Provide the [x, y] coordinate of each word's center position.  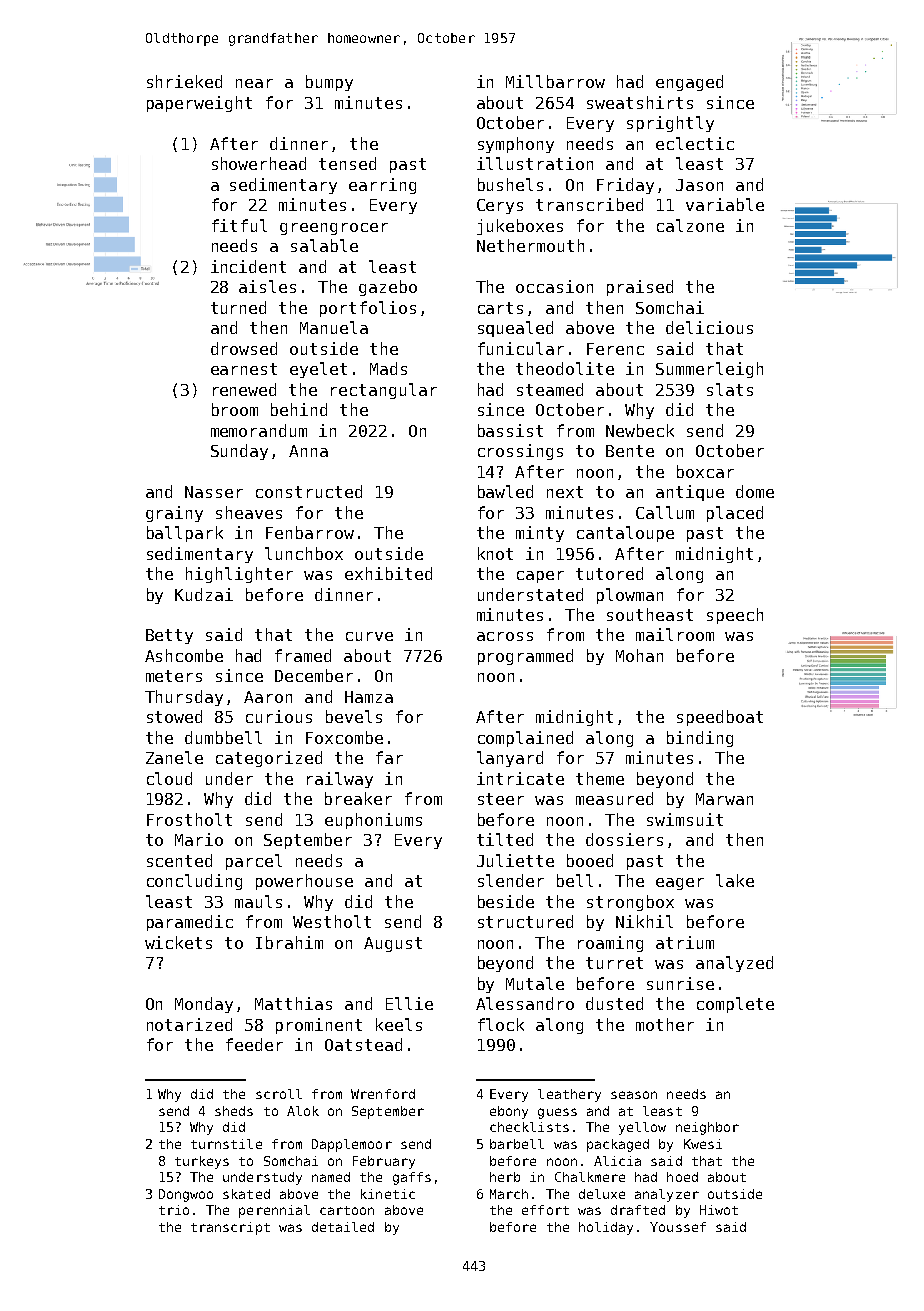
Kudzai [204, 594]
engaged [689, 83]
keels [399, 1024]
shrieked [184, 81]
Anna [308, 451]
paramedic [190, 923]
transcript [230, 1228]
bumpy [329, 83]
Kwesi [703, 1144]
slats [730, 389]
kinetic [388, 1194]
